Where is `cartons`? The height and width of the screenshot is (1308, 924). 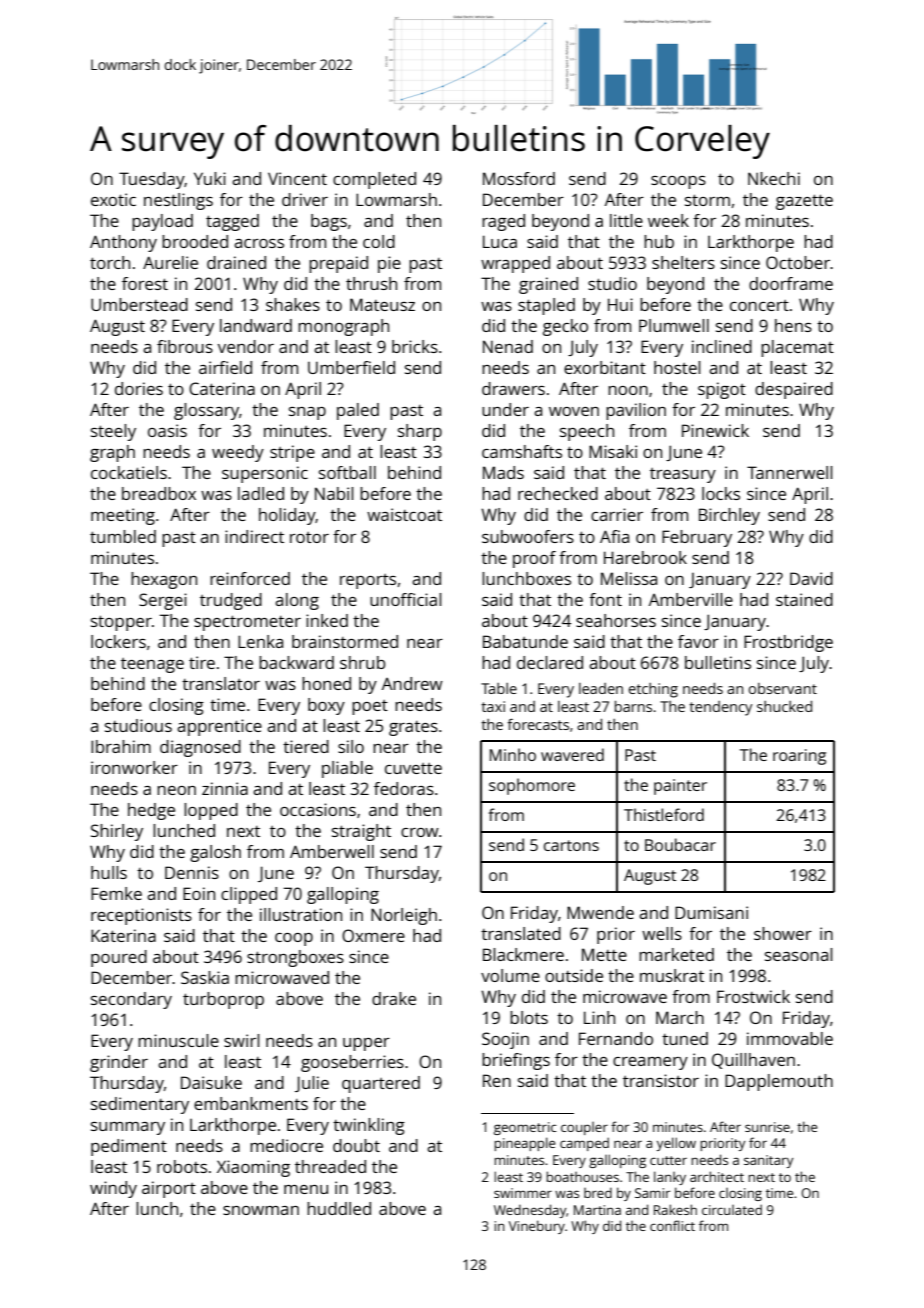 cartons is located at coordinates (571, 845).
